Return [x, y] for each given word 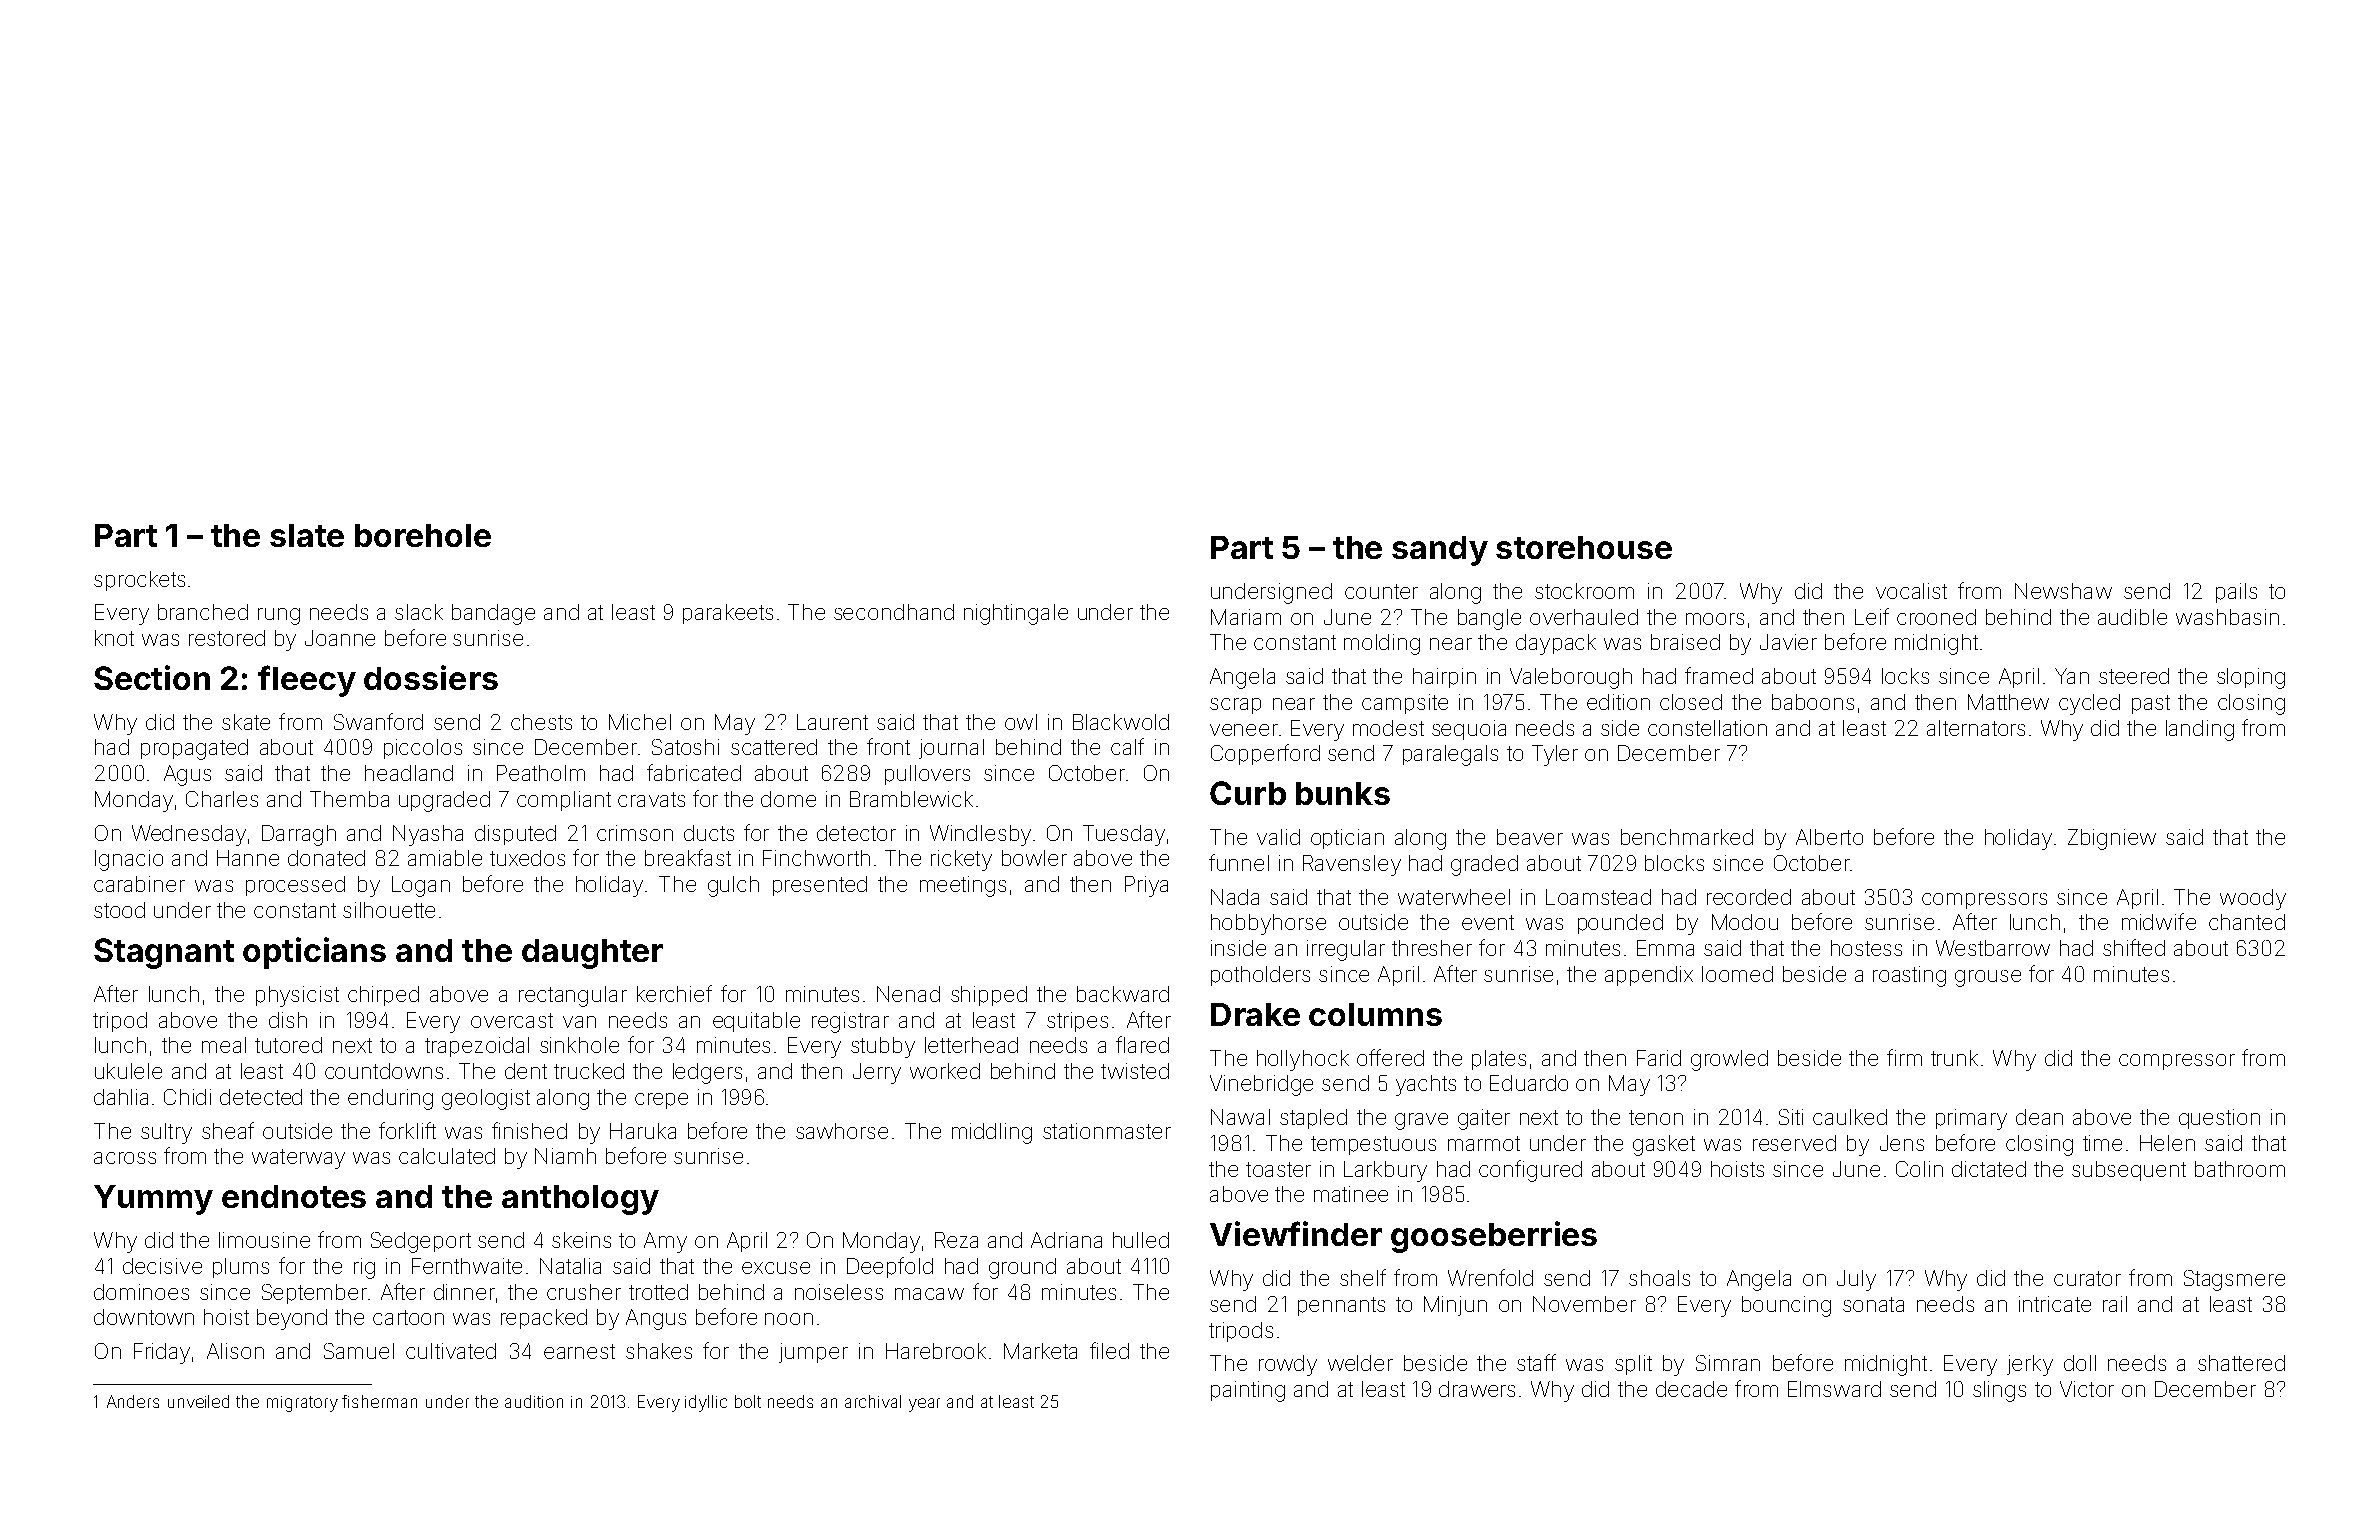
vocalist [1911, 591]
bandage [493, 614]
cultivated [451, 1351]
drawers [1477, 1389]
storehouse [1584, 547]
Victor [2087, 1389]
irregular [1346, 950]
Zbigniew [2112, 839]
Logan [421, 886]
